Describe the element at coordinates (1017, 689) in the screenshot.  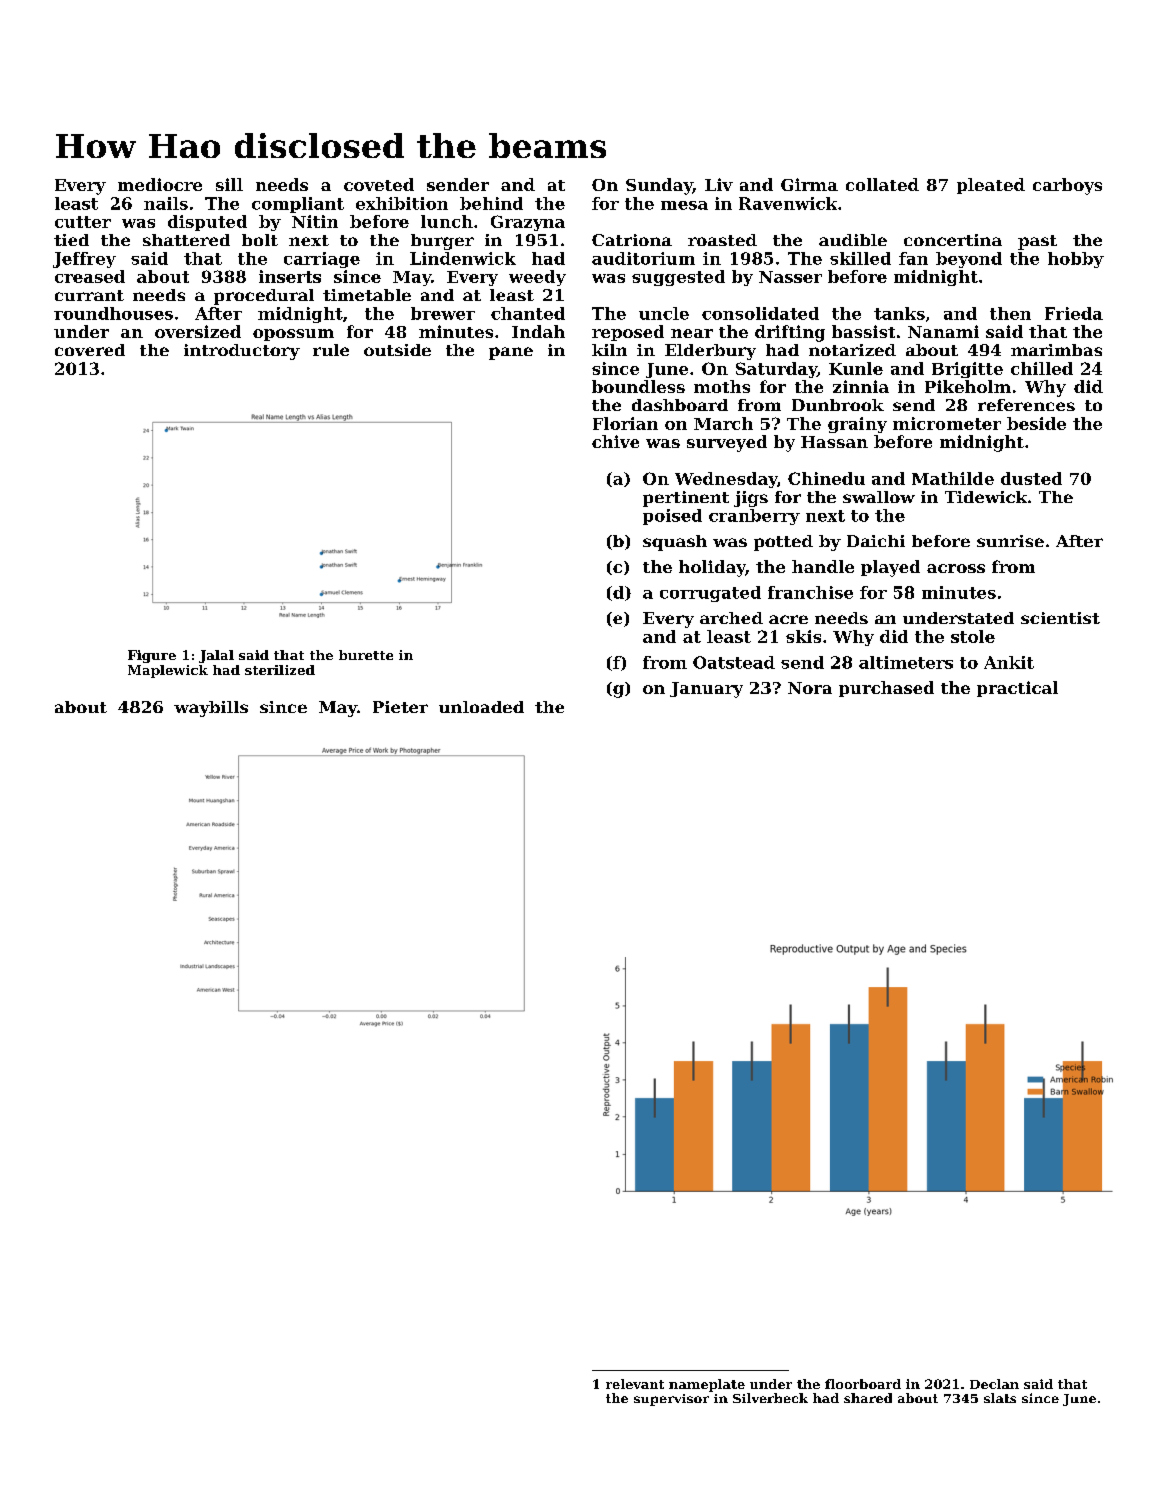
I see `practical` at that location.
